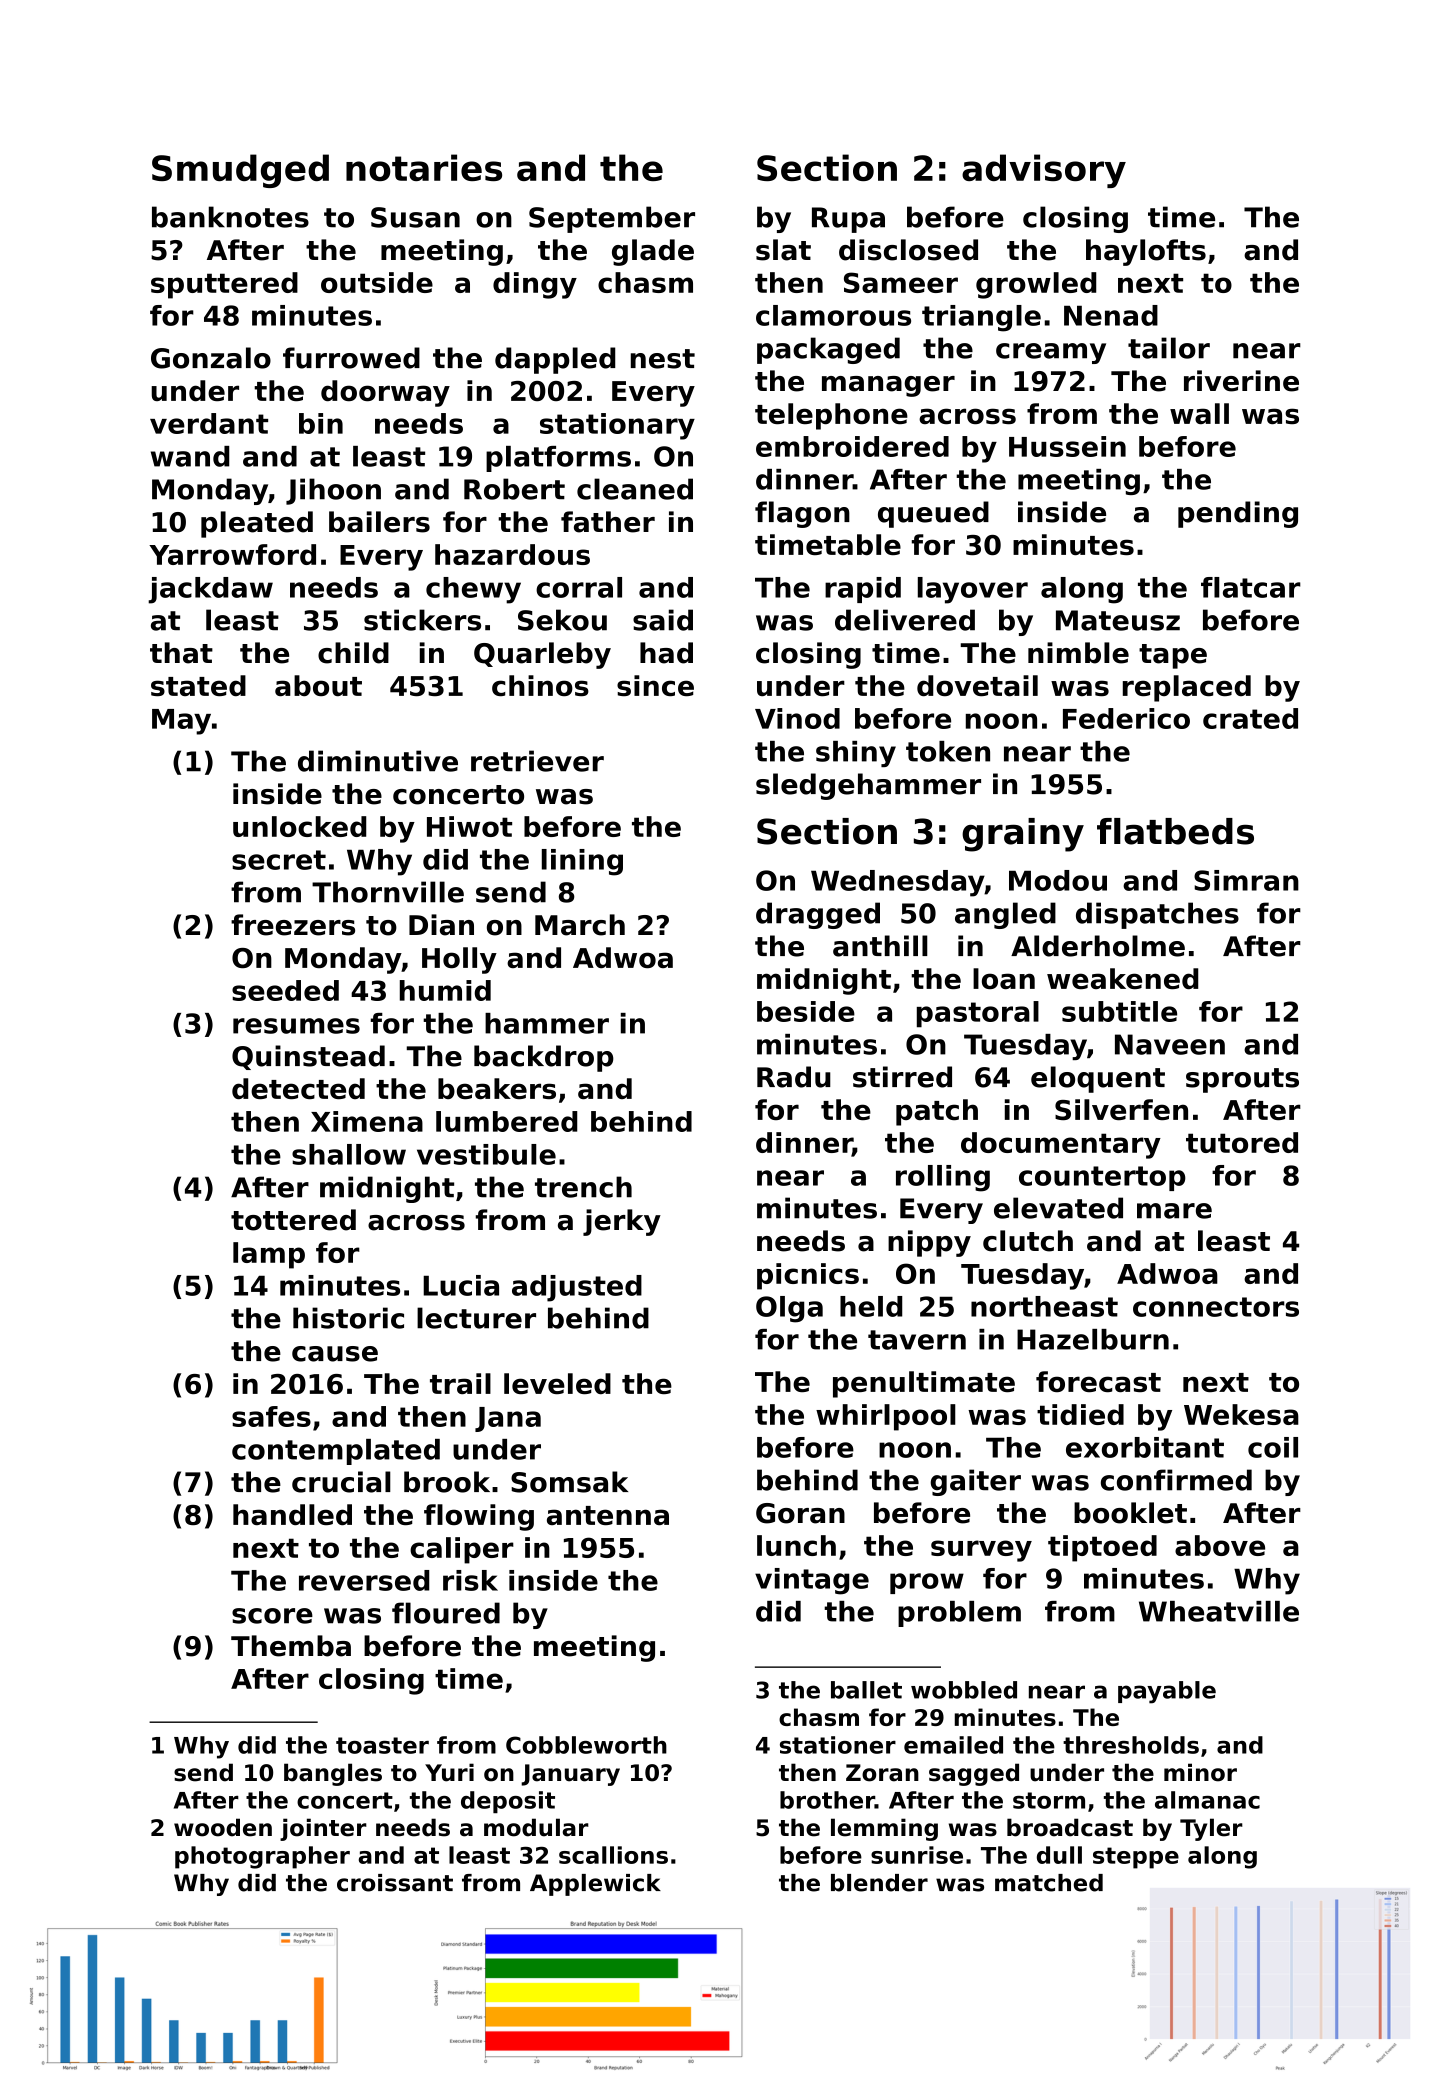 This screenshot has height=2100, width=1450. What do you see at coordinates (1176, 1480) in the screenshot?
I see `confirmed` at bounding box center [1176, 1480].
